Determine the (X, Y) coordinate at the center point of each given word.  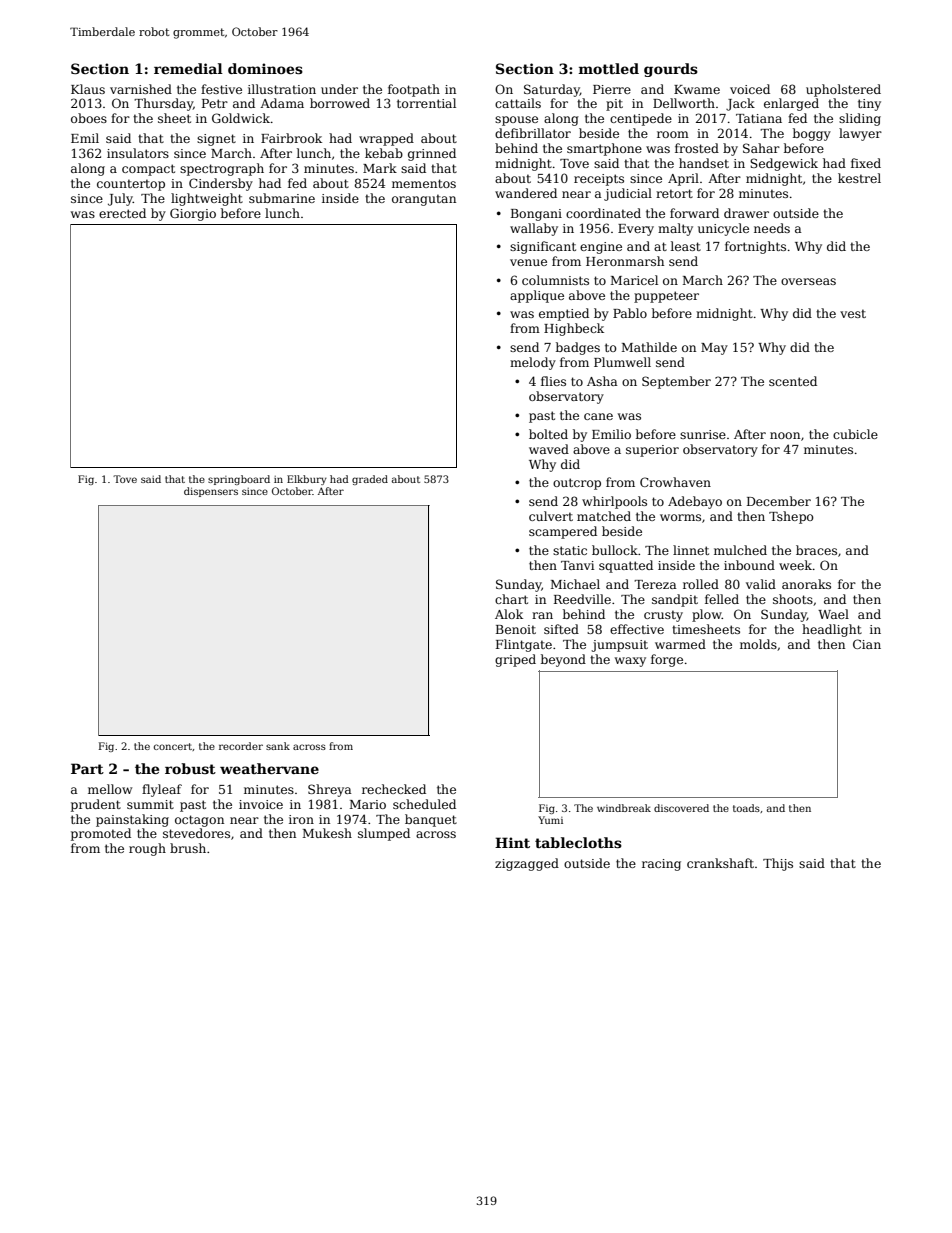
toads (746, 808)
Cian (867, 644)
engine (601, 248)
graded (370, 480)
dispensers (211, 492)
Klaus (88, 89)
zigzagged (527, 864)
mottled (609, 68)
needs (772, 228)
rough (147, 849)
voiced (750, 89)
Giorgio (193, 214)
